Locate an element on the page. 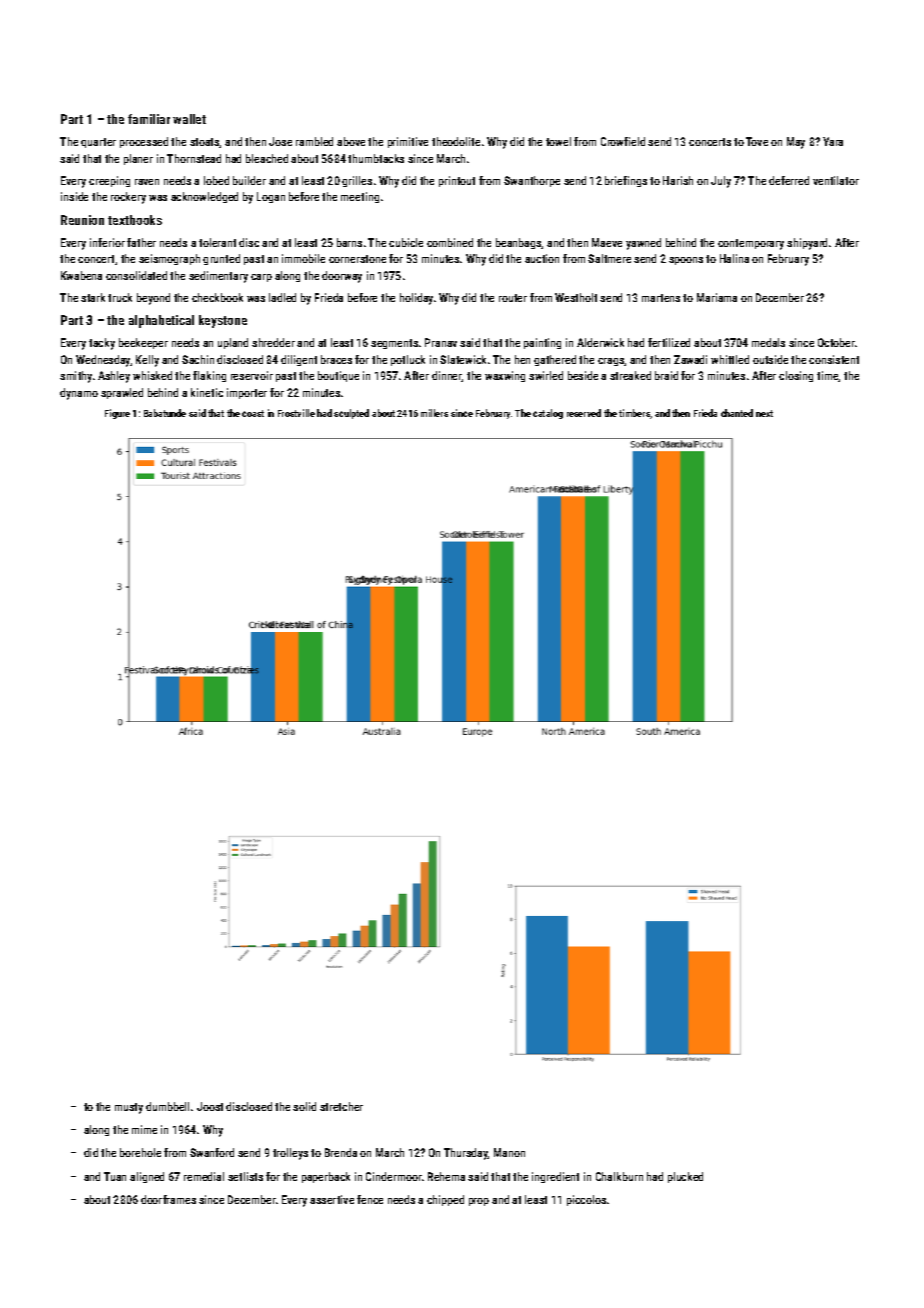 This document has height=1308, width=924. alphabetical is located at coordinates (161, 321).
